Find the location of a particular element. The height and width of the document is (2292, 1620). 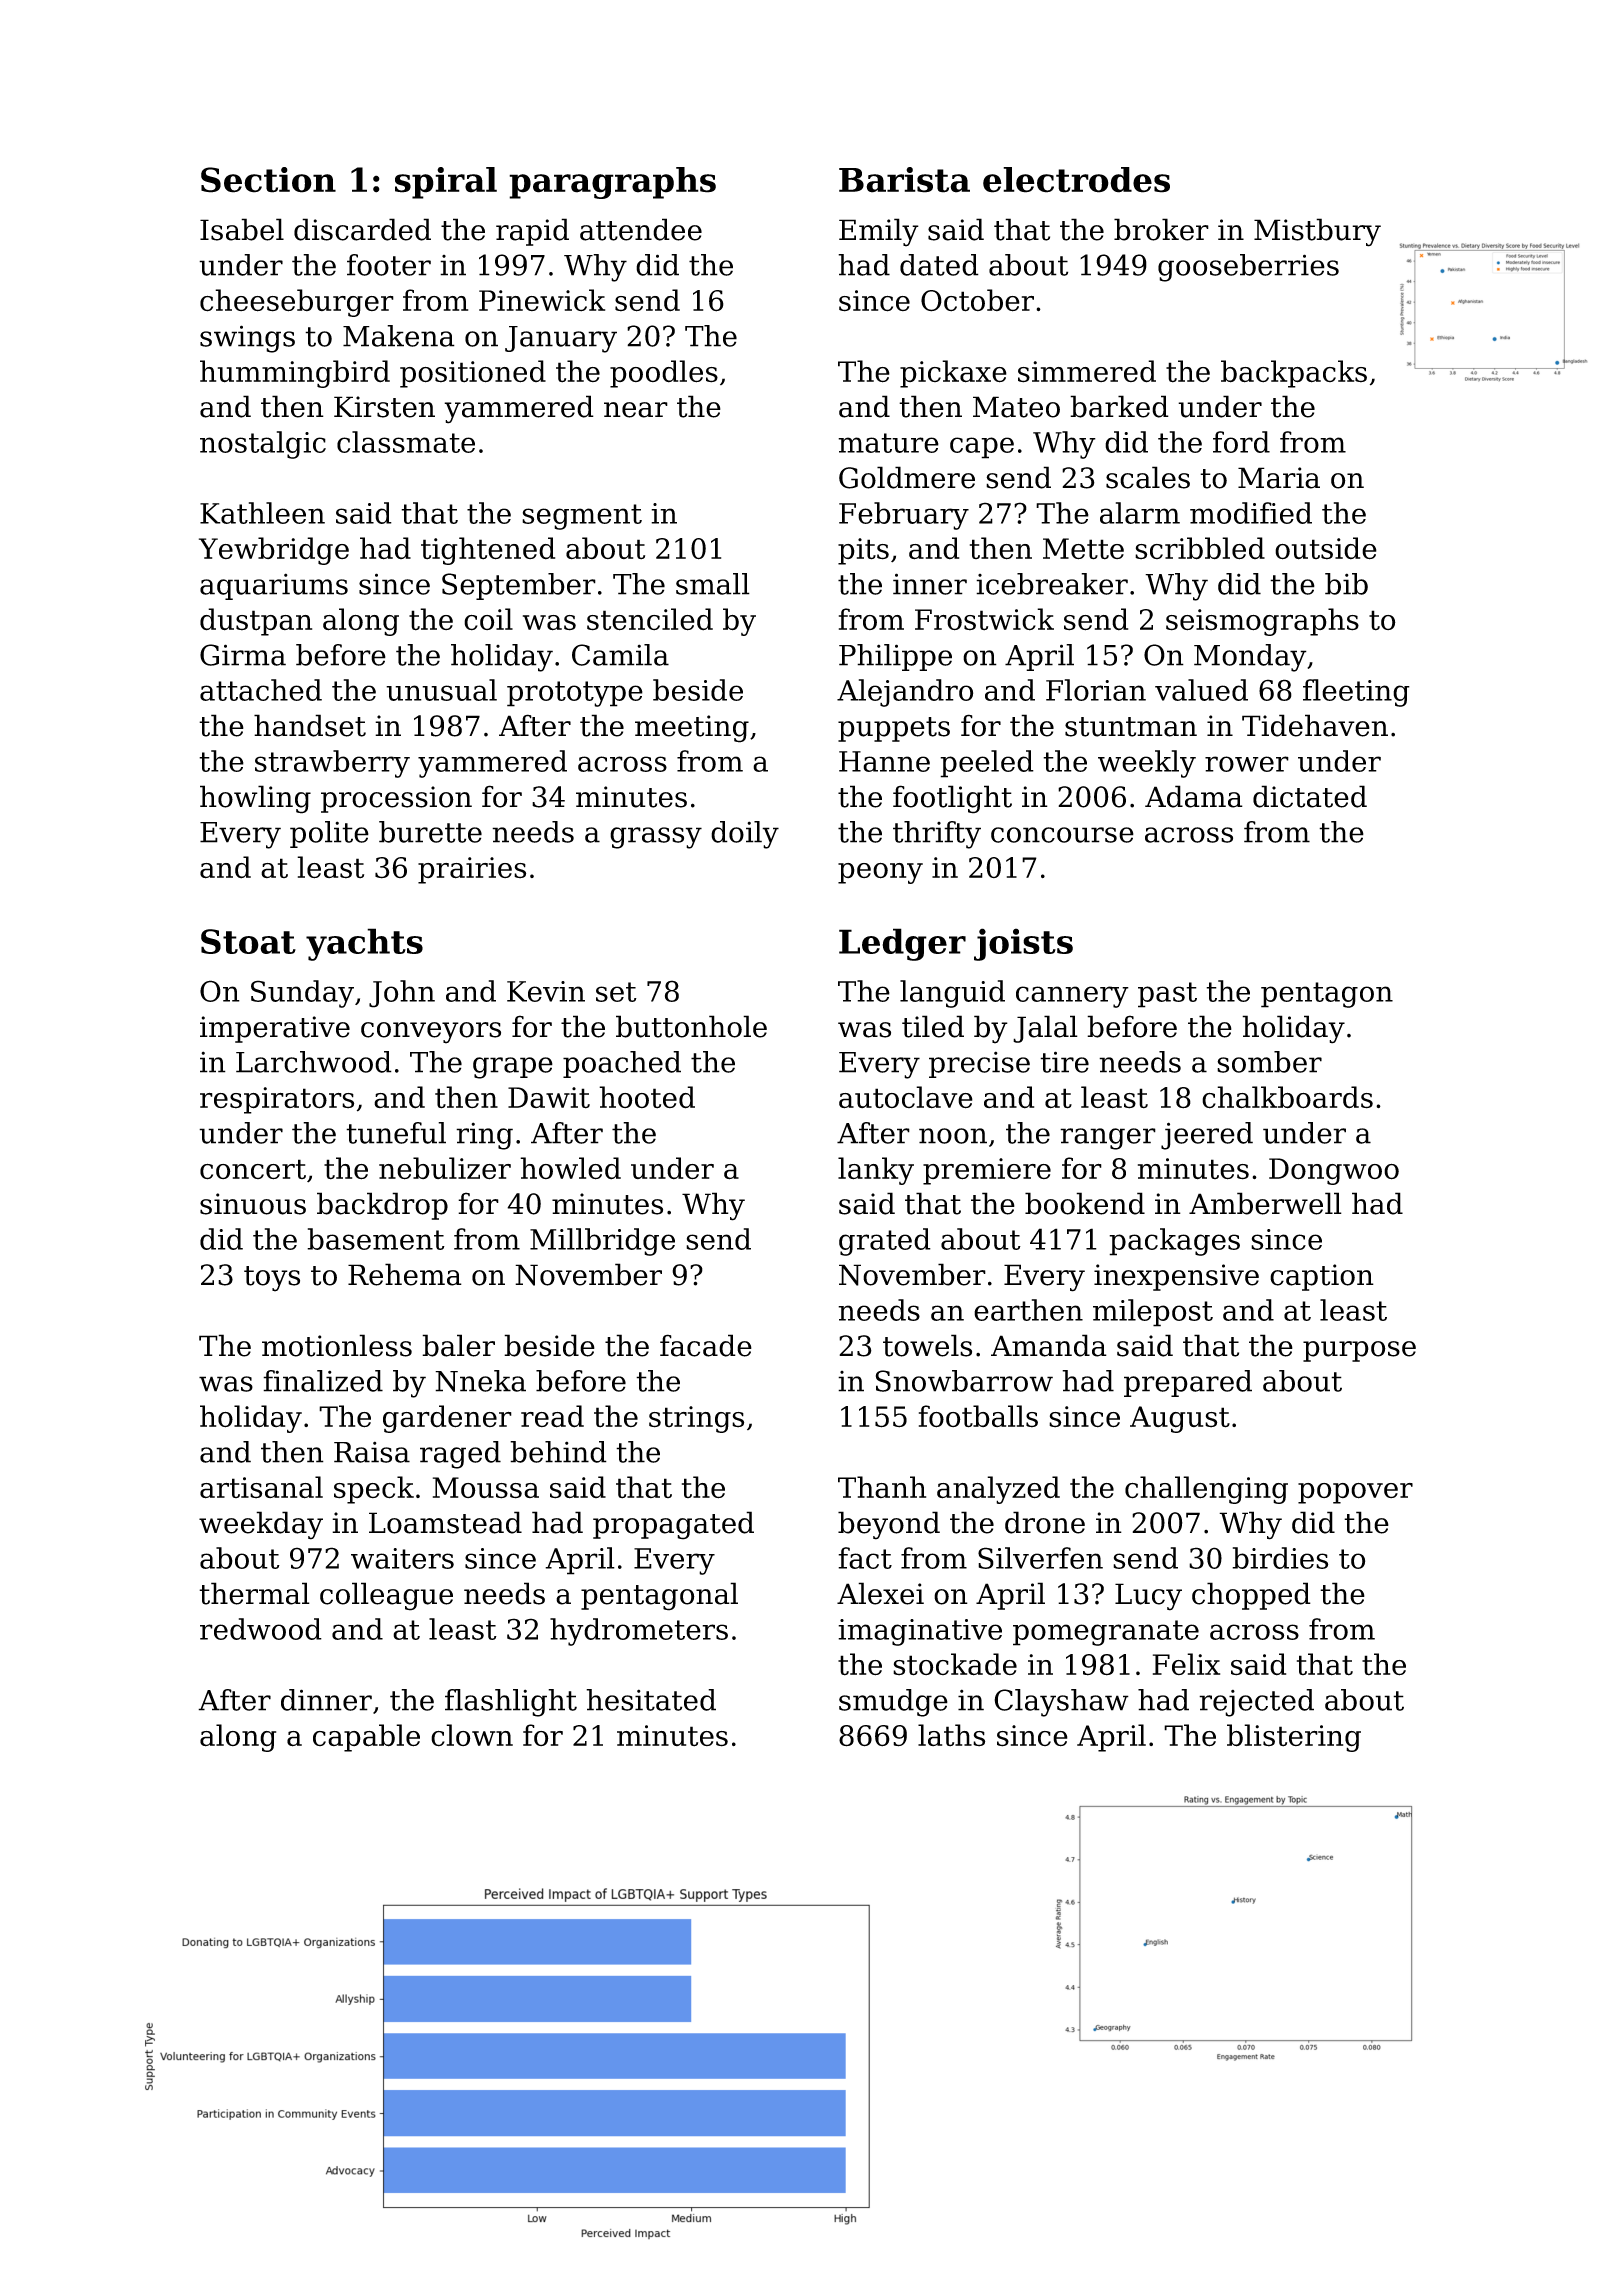

paragraphs is located at coordinates (612, 183).
